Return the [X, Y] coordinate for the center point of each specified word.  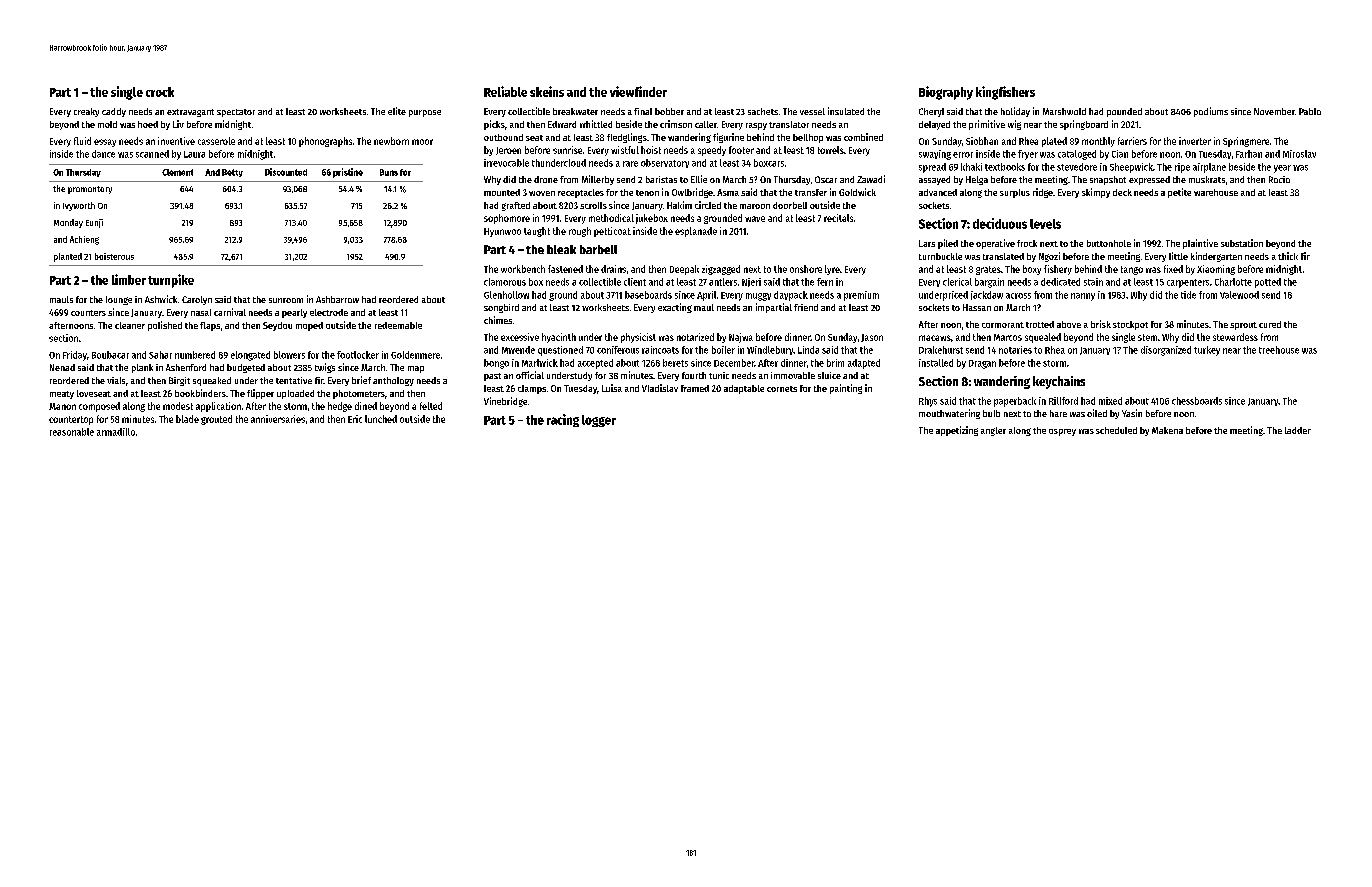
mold [107, 124]
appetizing [957, 431]
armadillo [116, 432]
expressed [1149, 180]
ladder [1298, 430]
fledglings [627, 138]
